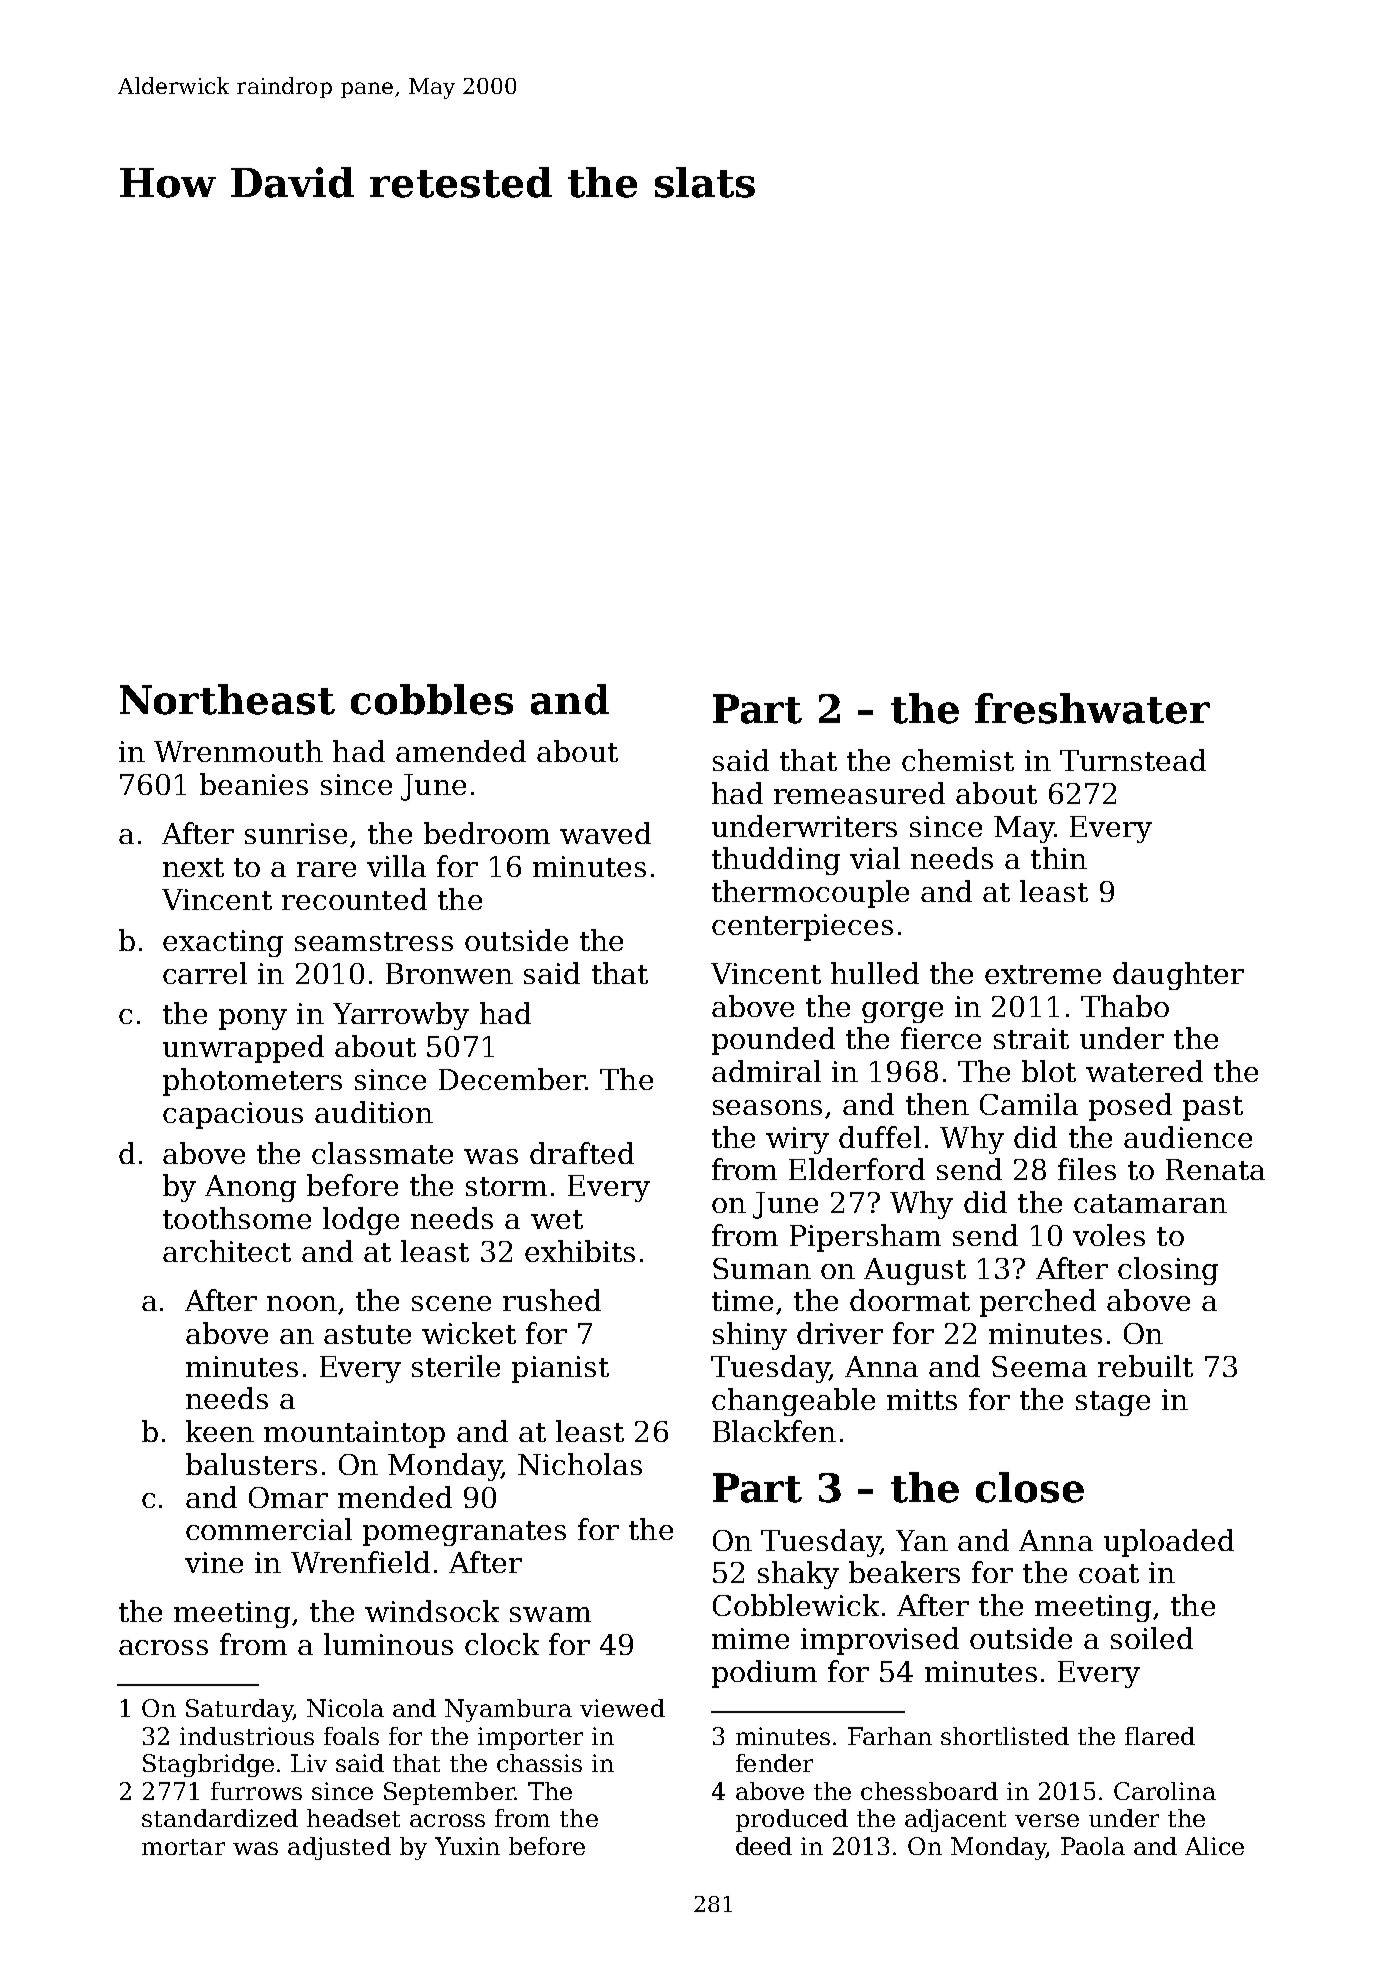 This screenshot has height=1969, width=1386. What do you see at coordinates (250, 1188) in the screenshot?
I see `Anong` at bounding box center [250, 1188].
